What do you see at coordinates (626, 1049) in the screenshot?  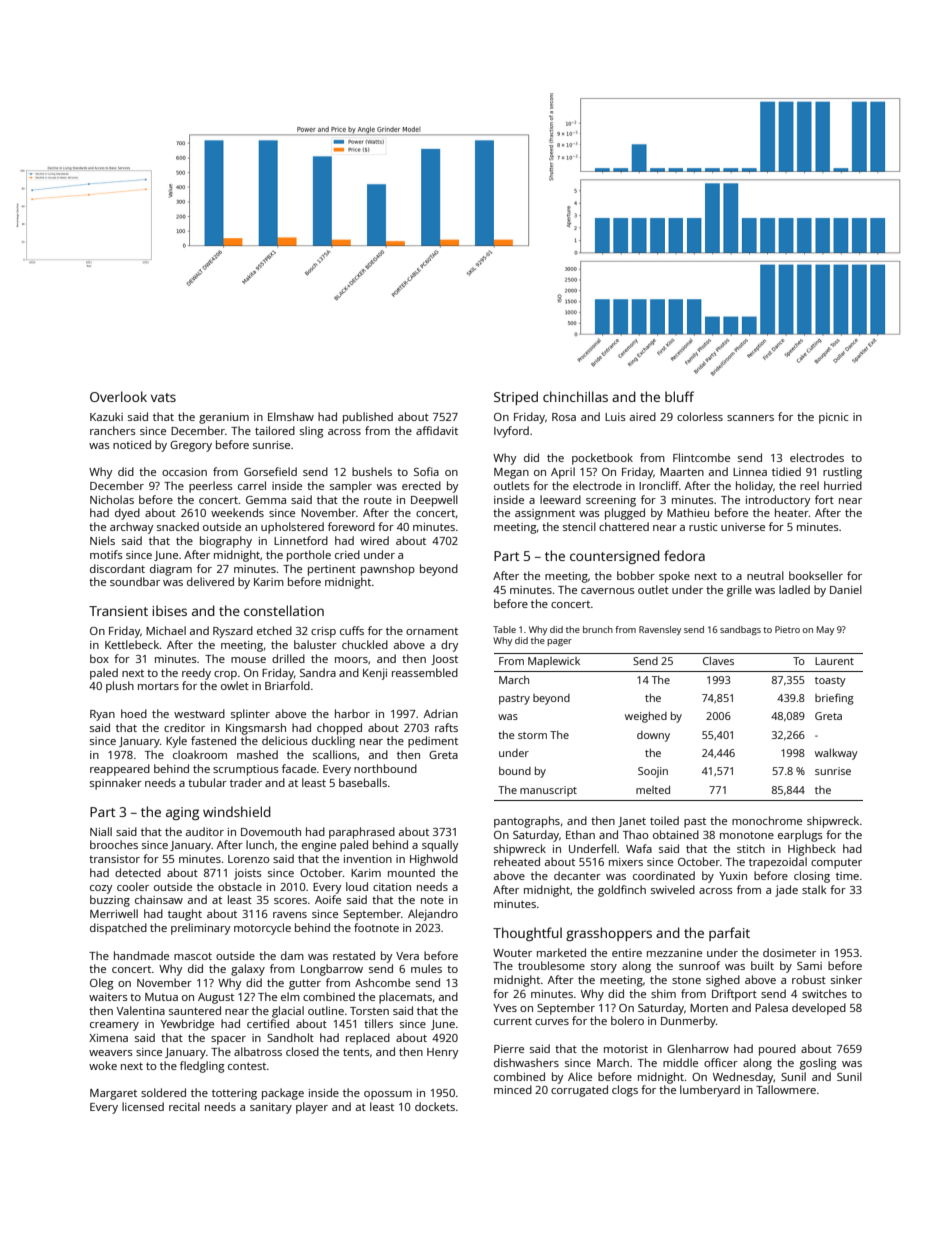 I see `motorist` at bounding box center [626, 1049].
